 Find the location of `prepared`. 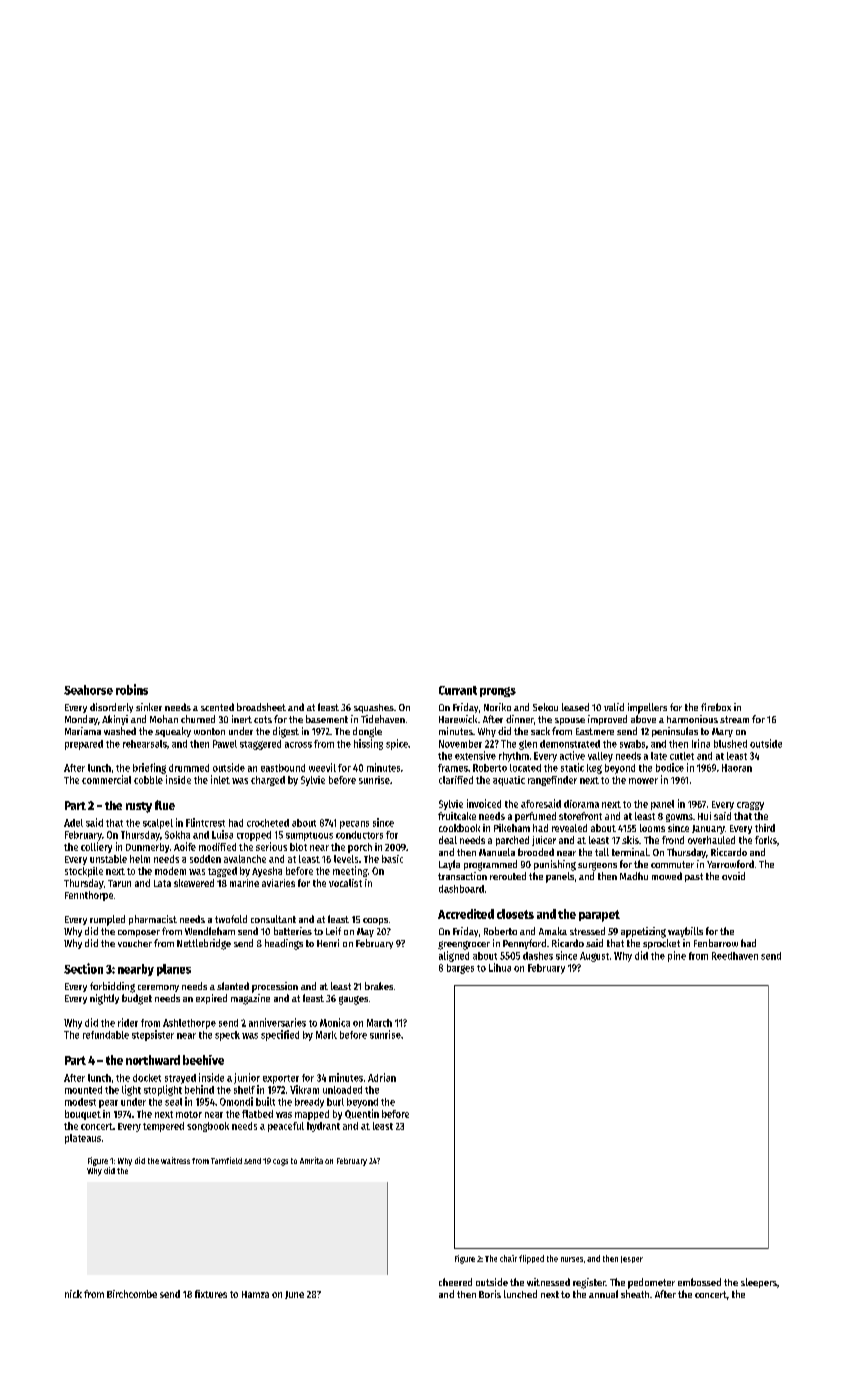

prepared is located at coordinates (84, 745).
